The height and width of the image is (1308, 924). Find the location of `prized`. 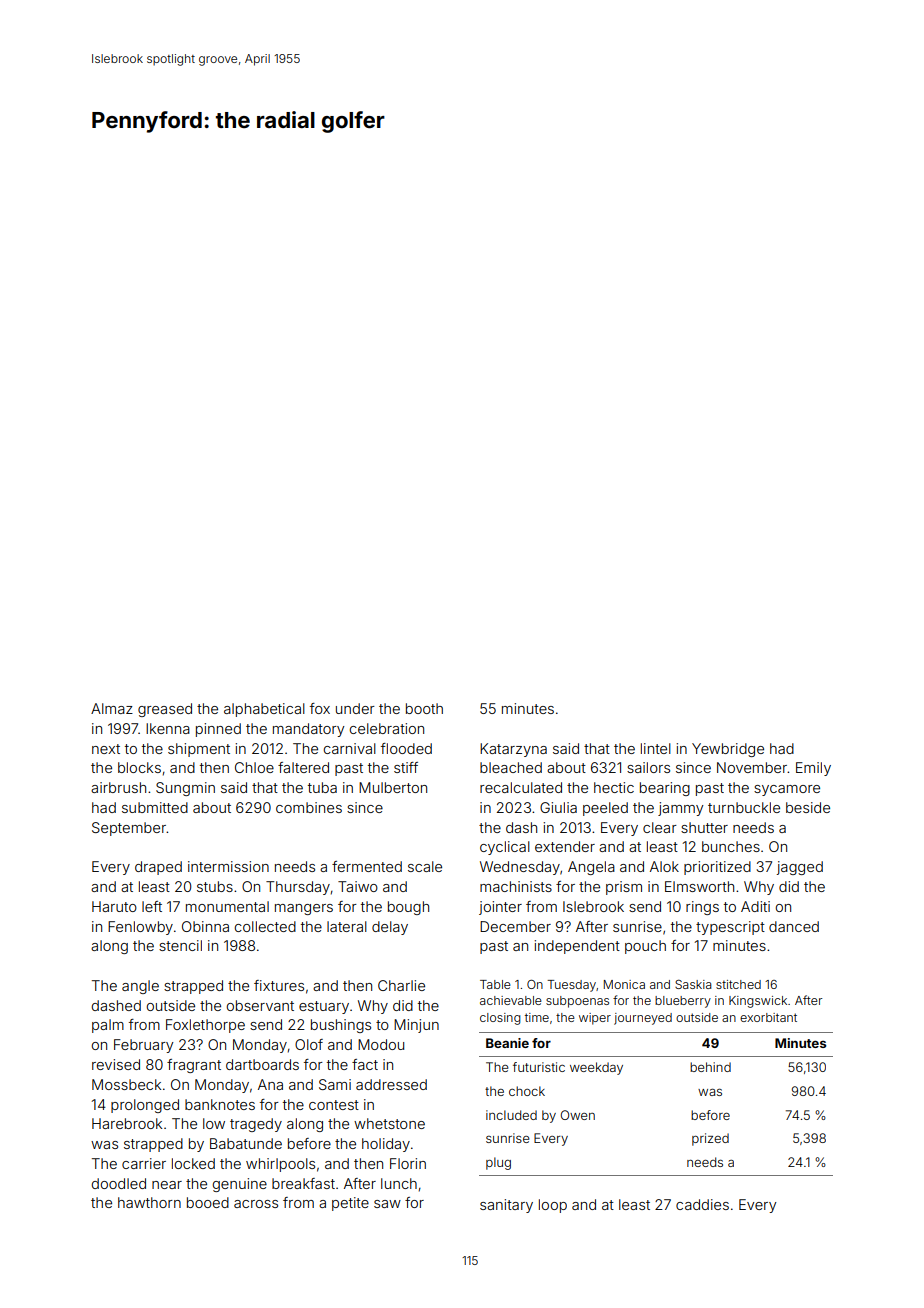

prized is located at coordinates (710, 1139).
